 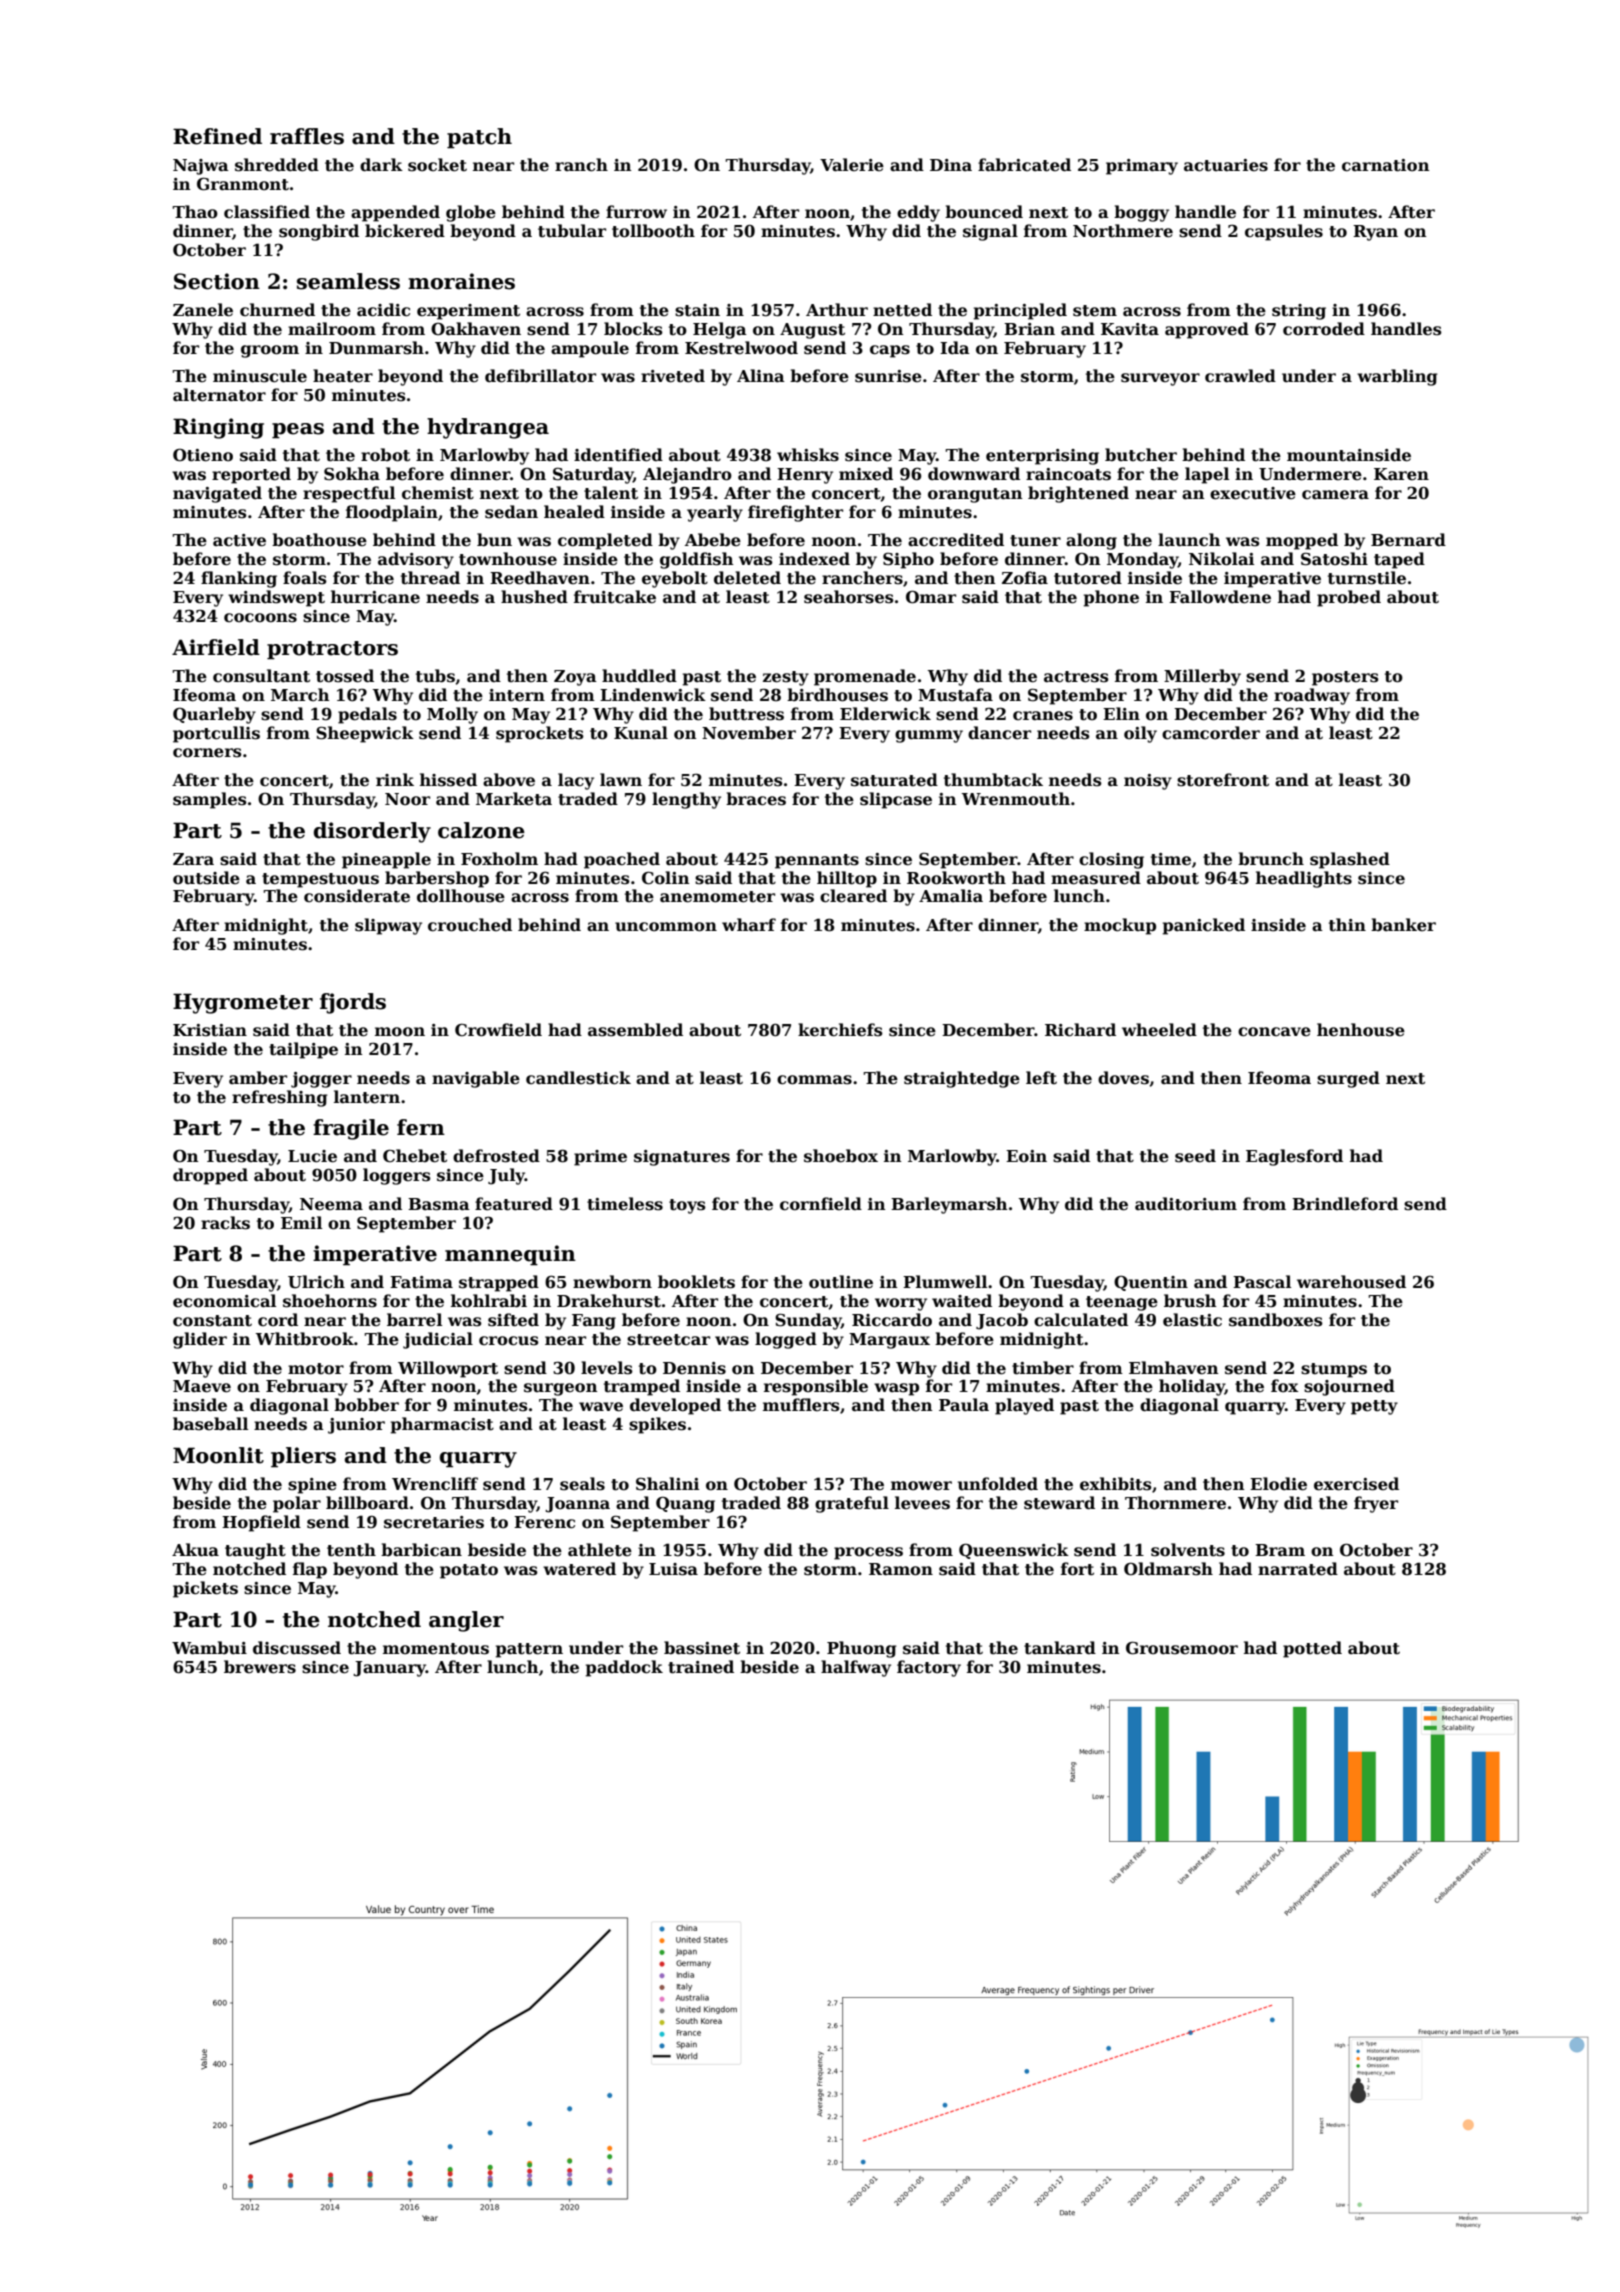 What do you see at coordinates (488, 428) in the document?
I see `hydrangea` at bounding box center [488, 428].
